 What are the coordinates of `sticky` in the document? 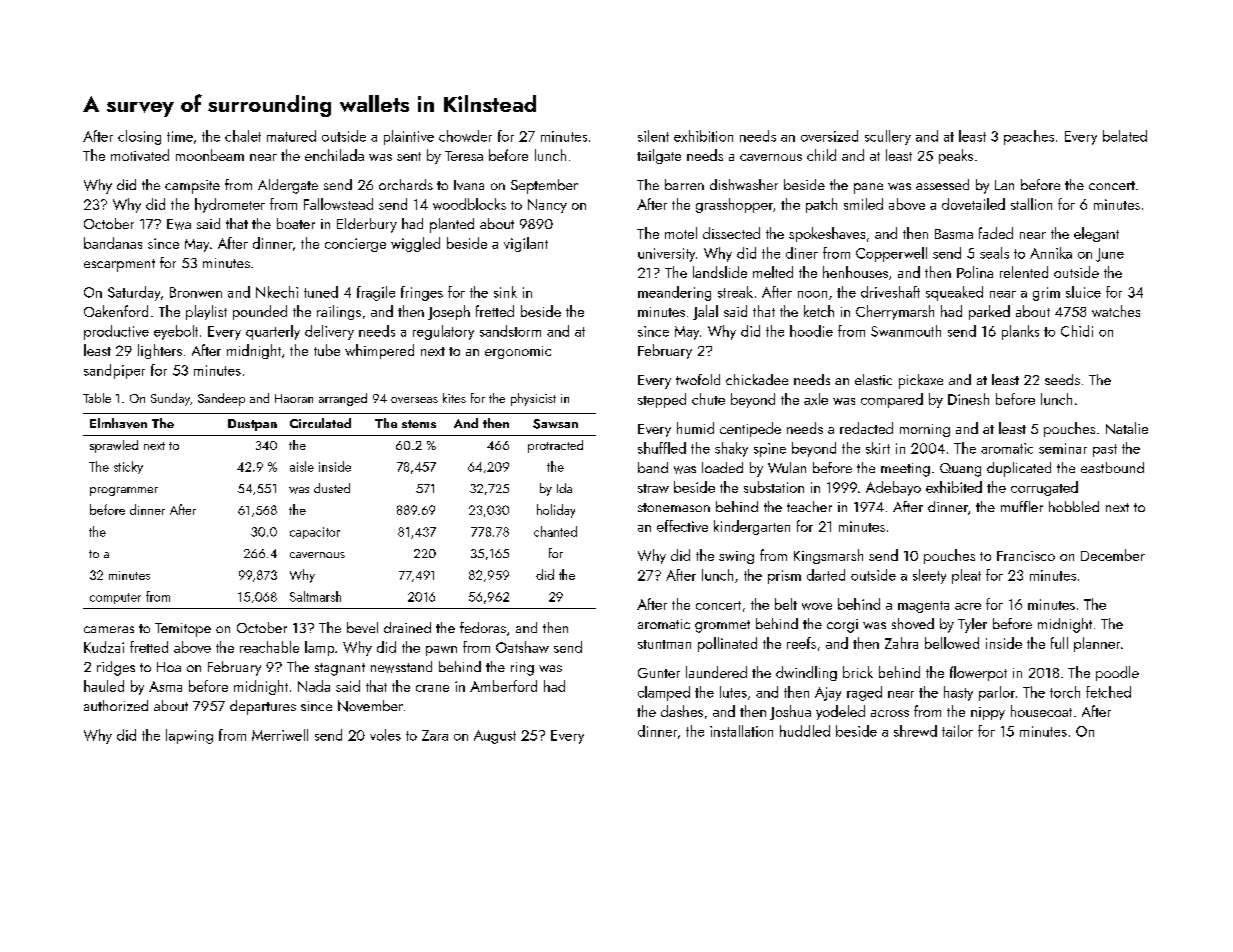 It's located at (128, 467).
